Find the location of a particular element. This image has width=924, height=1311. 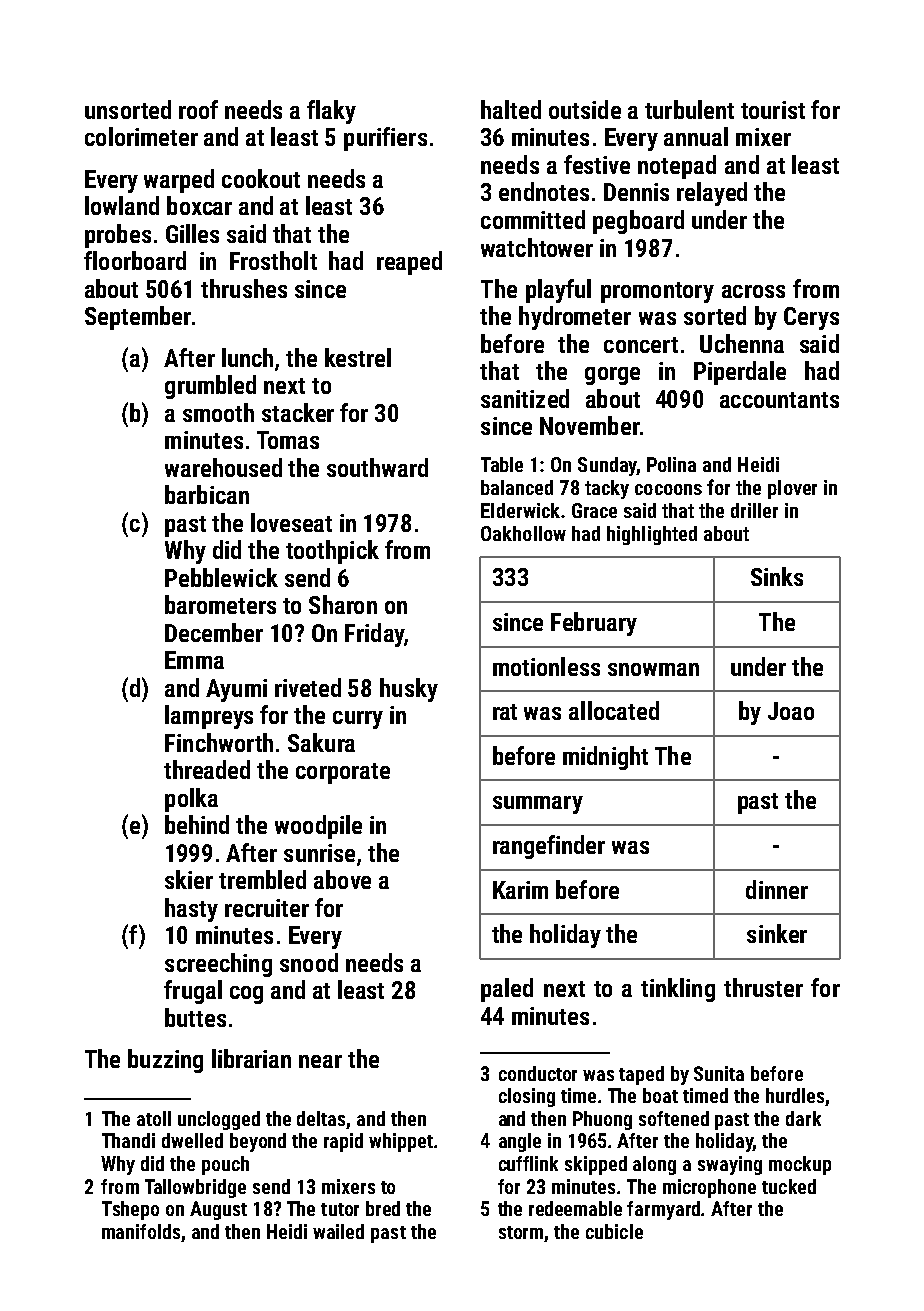

paled is located at coordinates (507, 990).
